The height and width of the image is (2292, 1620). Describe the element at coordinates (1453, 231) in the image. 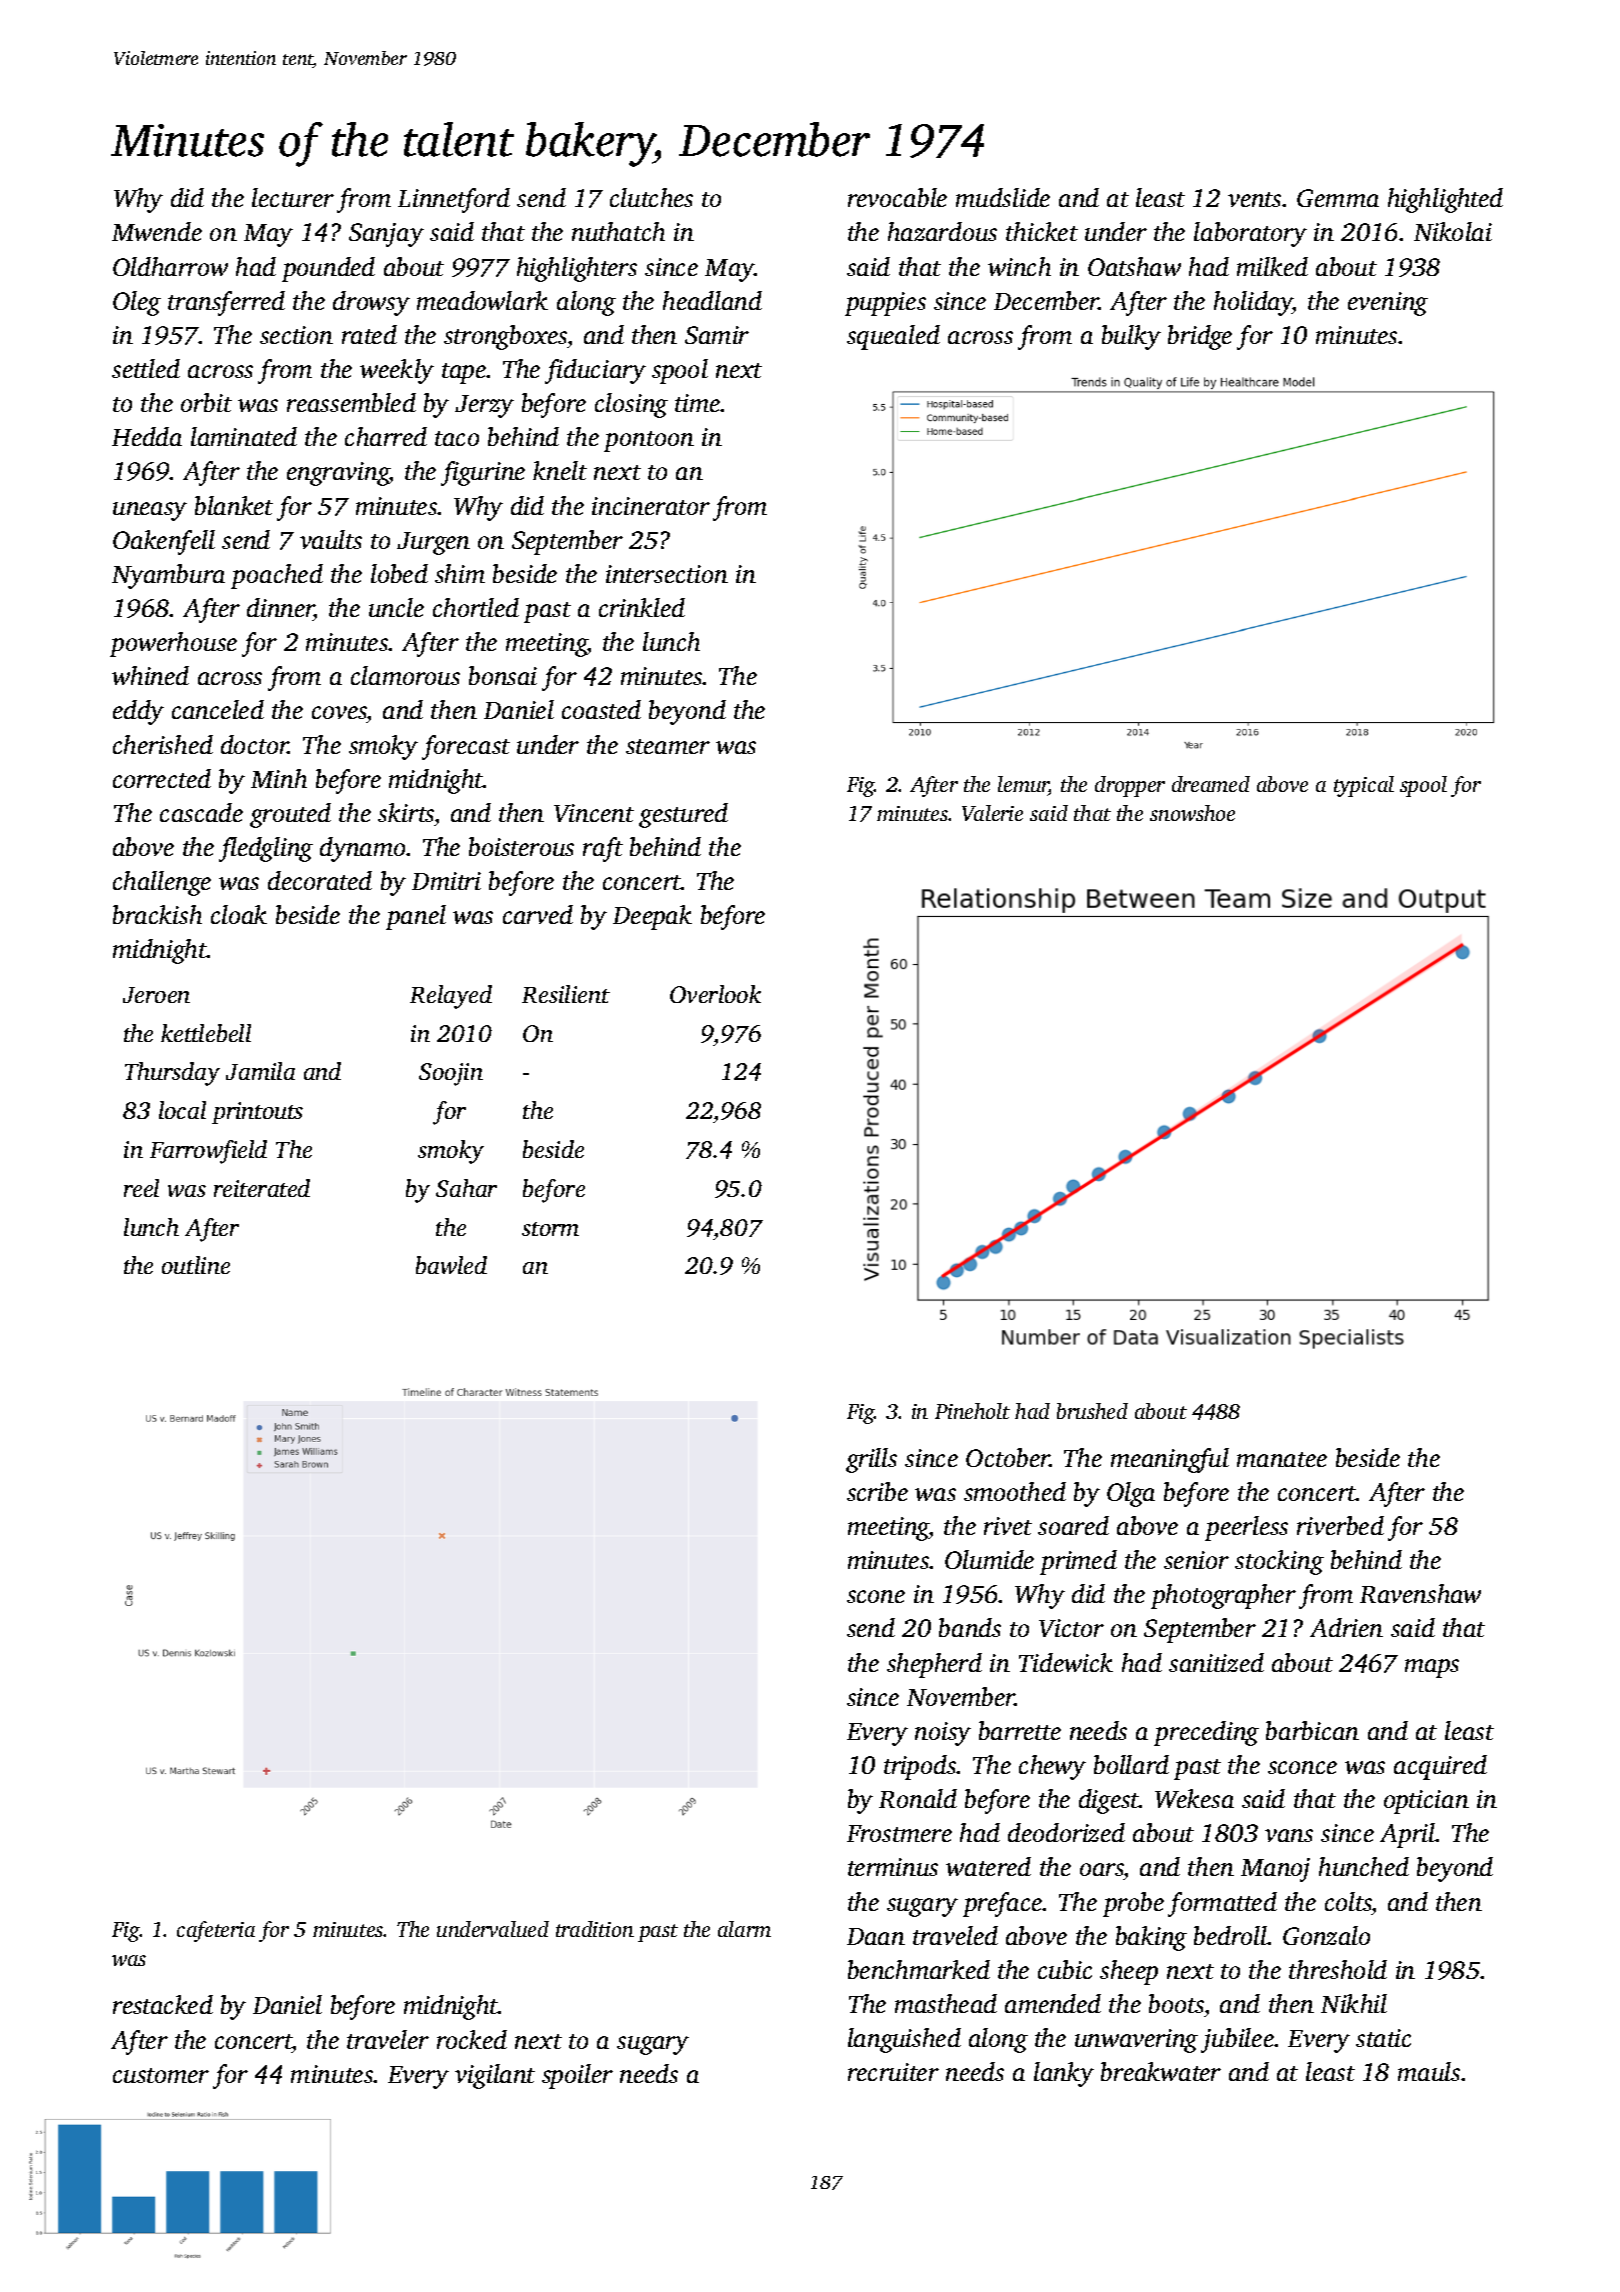

I see `Nikolai` at that location.
